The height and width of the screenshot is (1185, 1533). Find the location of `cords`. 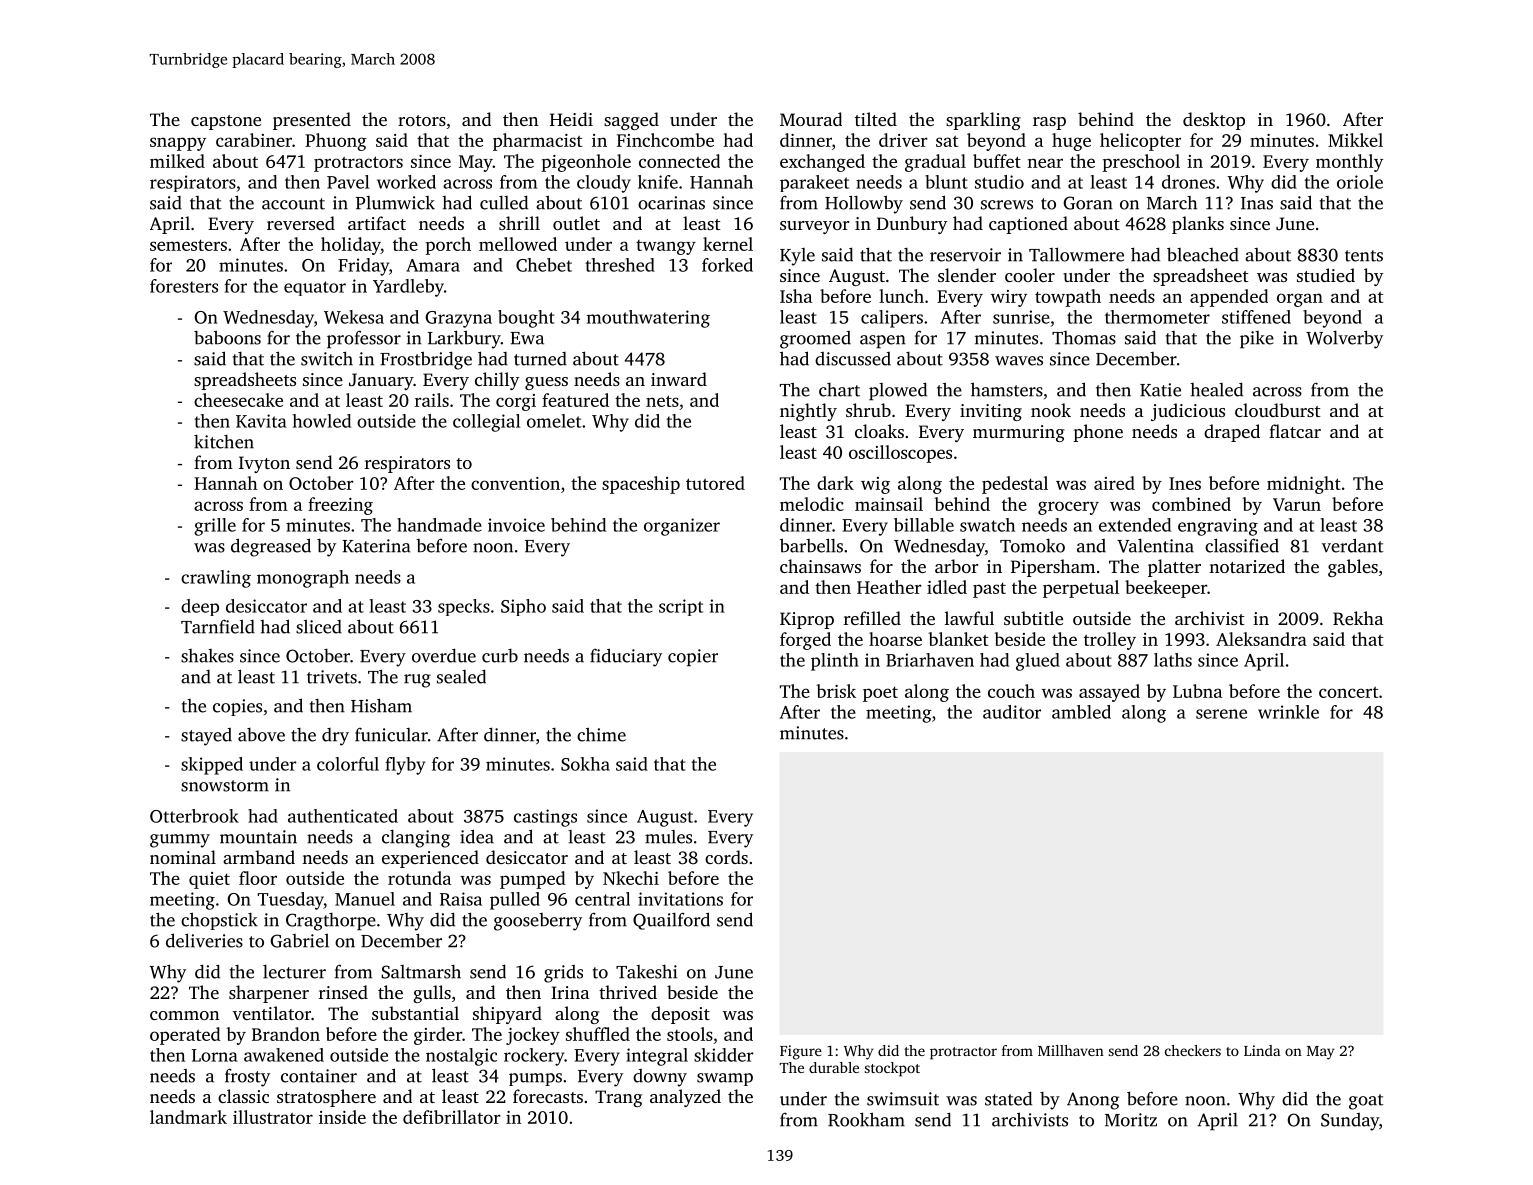

cords is located at coordinates (726, 857).
